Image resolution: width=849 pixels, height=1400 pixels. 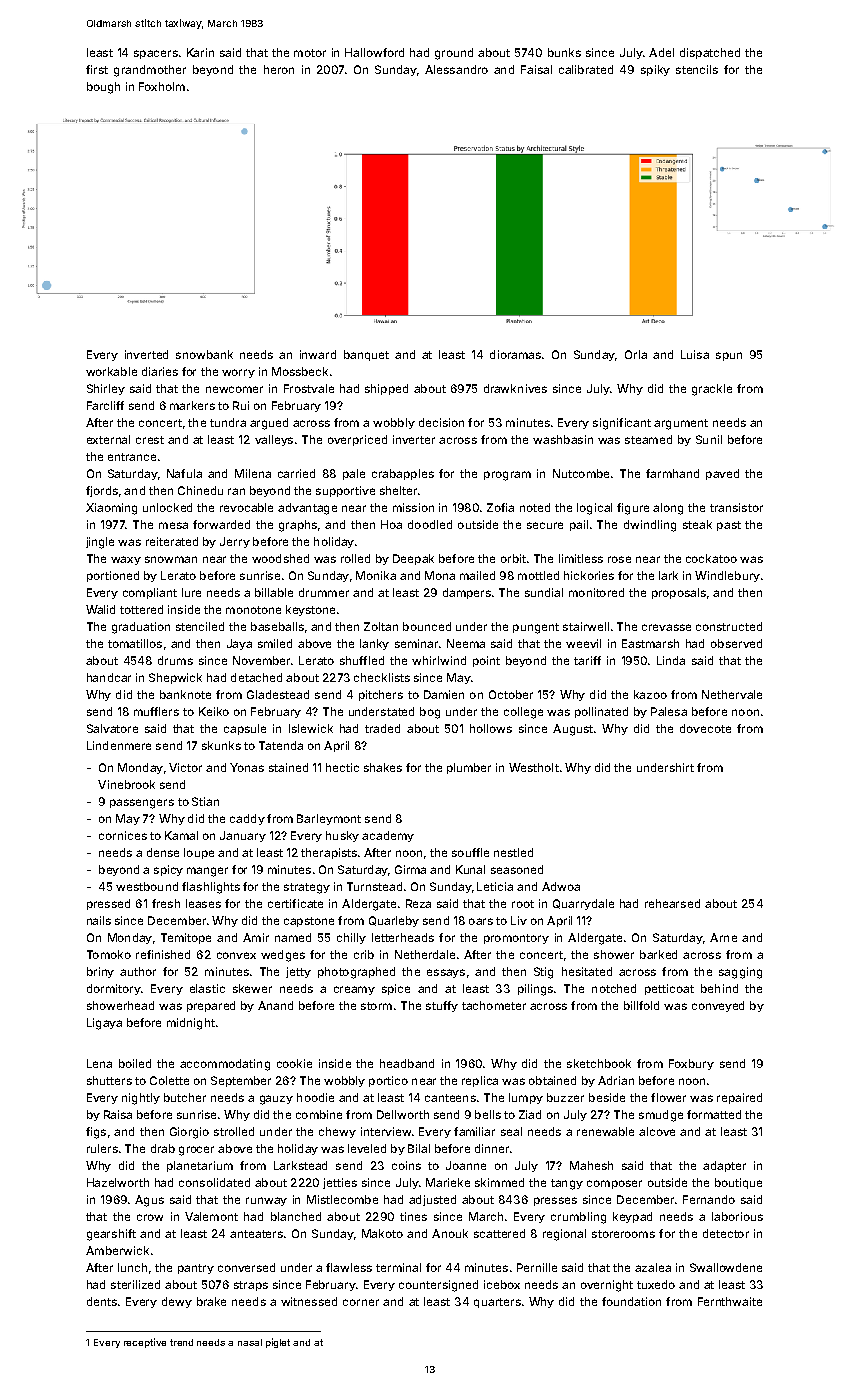 What do you see at coordinates (200, 52) in the image?
I see `Karin` at bounding box center [200, 52].
